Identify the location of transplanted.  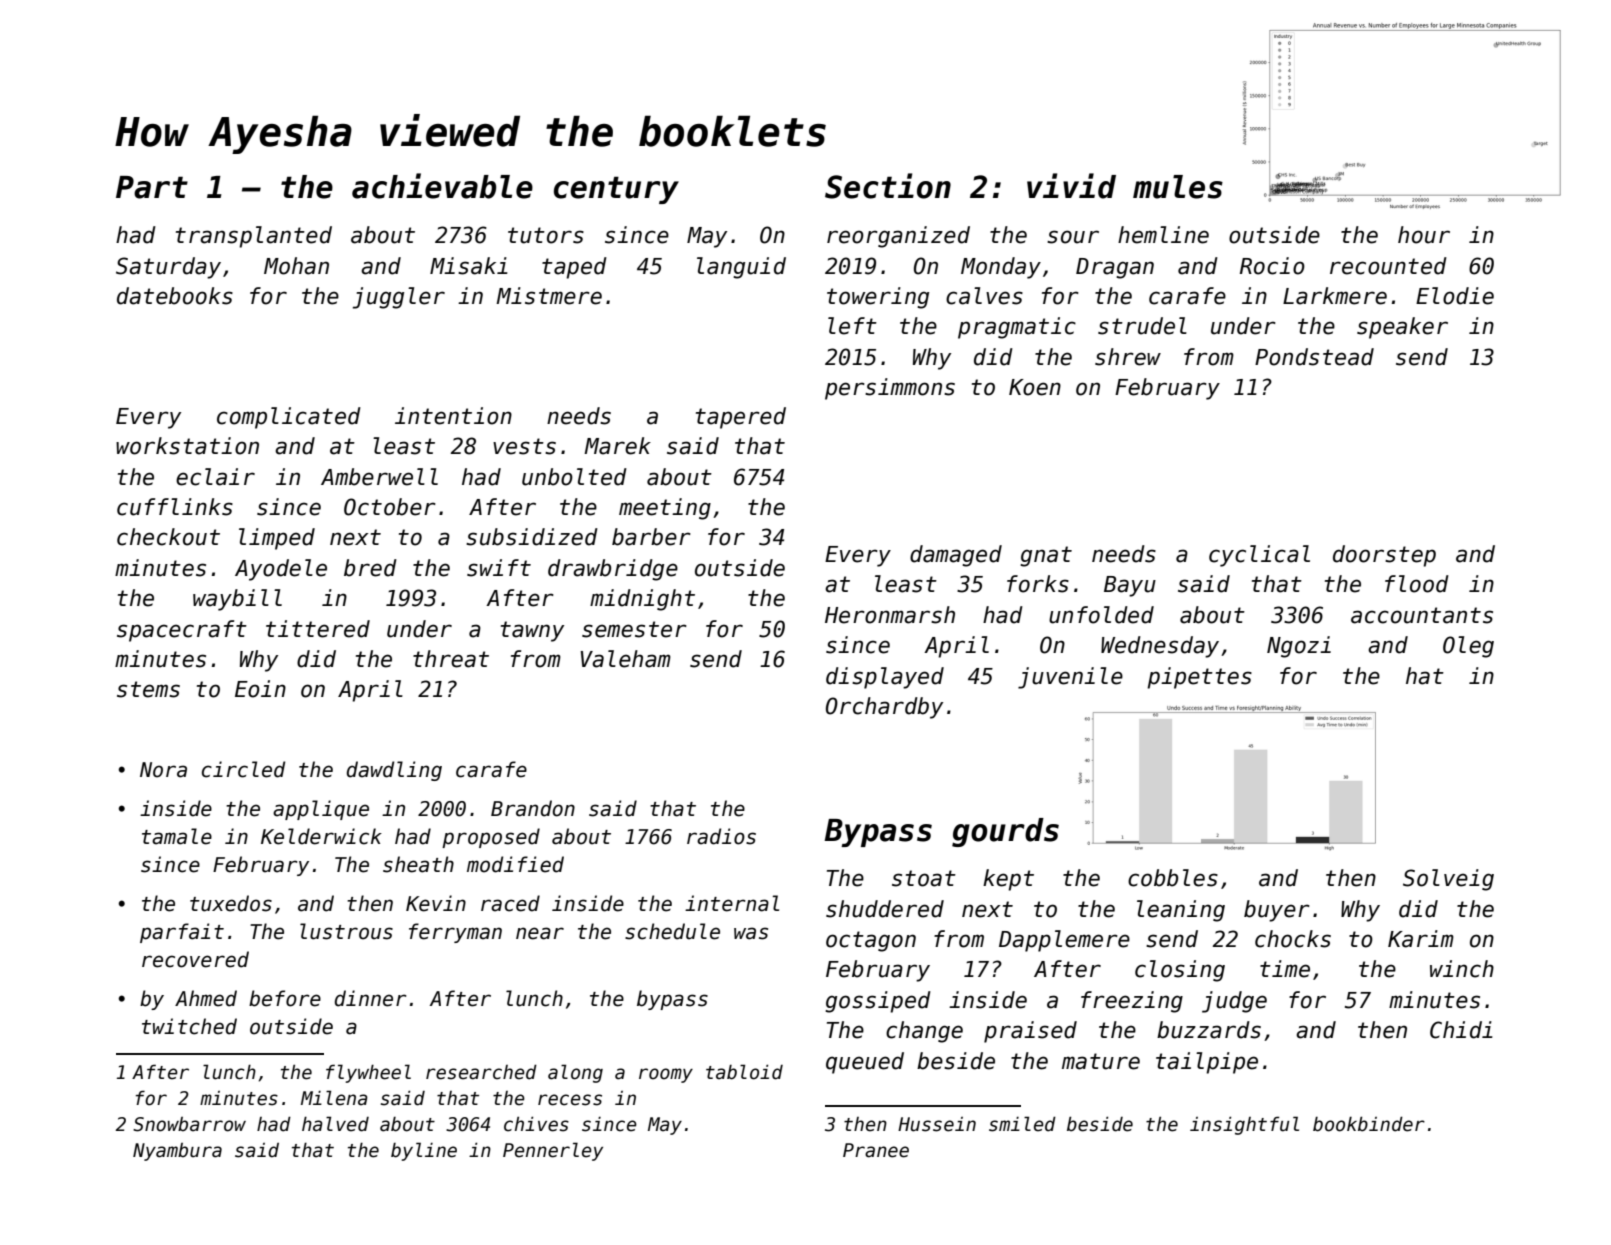
(254, 237).
